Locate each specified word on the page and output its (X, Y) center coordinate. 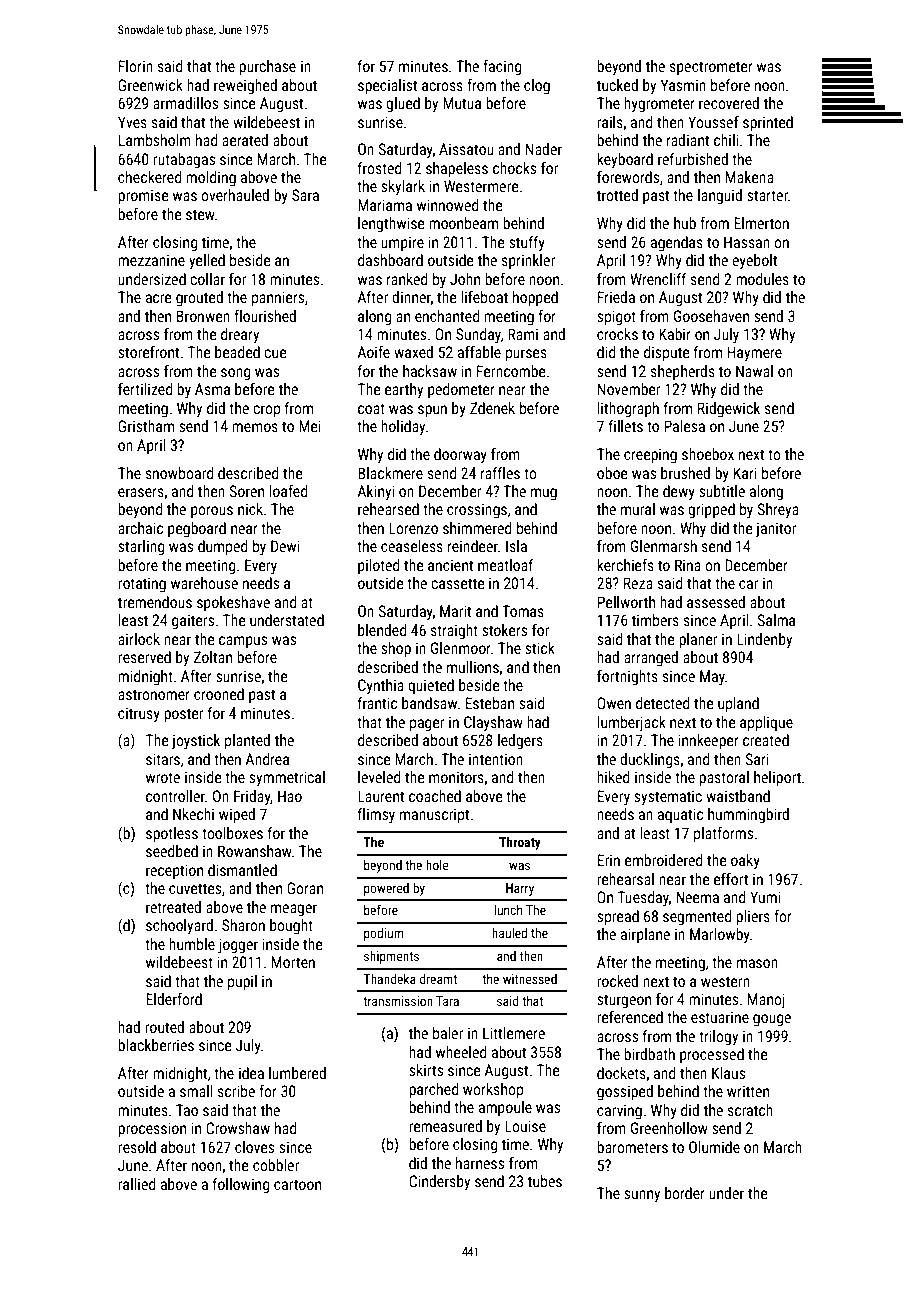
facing (502, 67)
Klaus (728, 1073)
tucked (617, 85)
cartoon (297, 1184)
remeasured (445, 1126)
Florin (136, 66)
